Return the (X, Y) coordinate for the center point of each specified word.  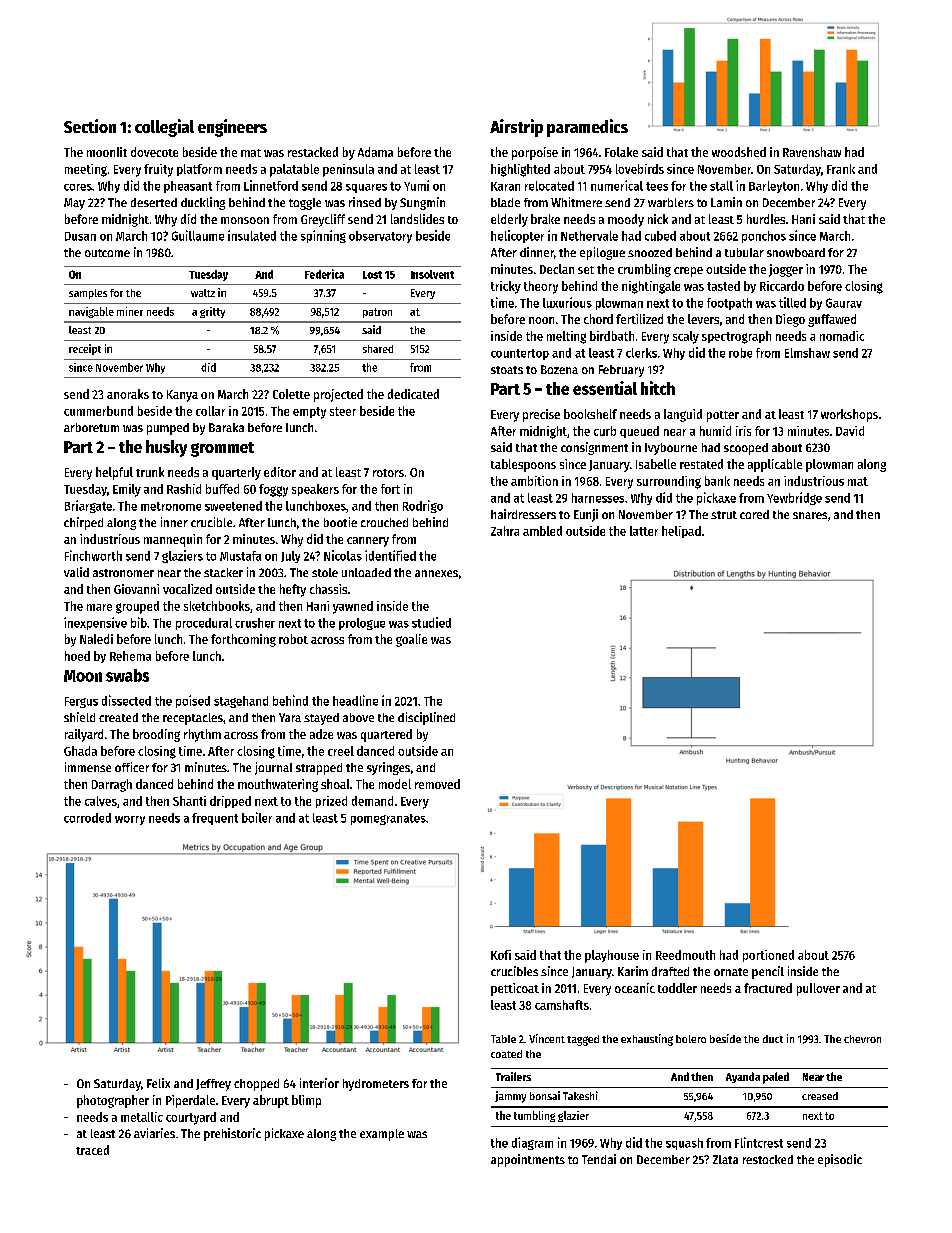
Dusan (80, 236)
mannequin (173, 540)
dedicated (413, 394)
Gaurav (844, 303)
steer (343, 411)
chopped (256, 1085)
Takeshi (580, 1095)
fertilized (639, 319)
